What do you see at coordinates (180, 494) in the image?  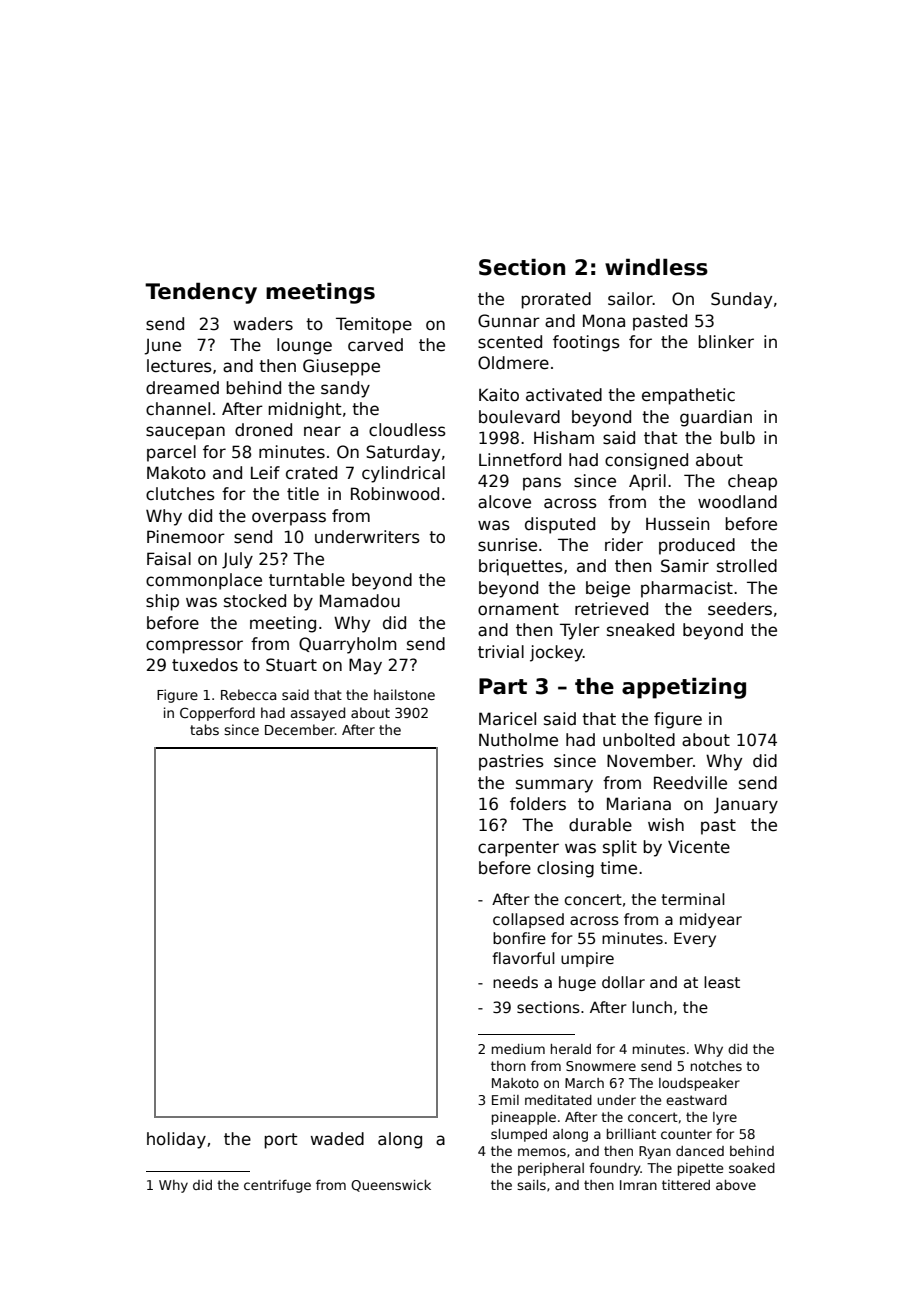 I see `clutches` at bounding box center [180, 494].
